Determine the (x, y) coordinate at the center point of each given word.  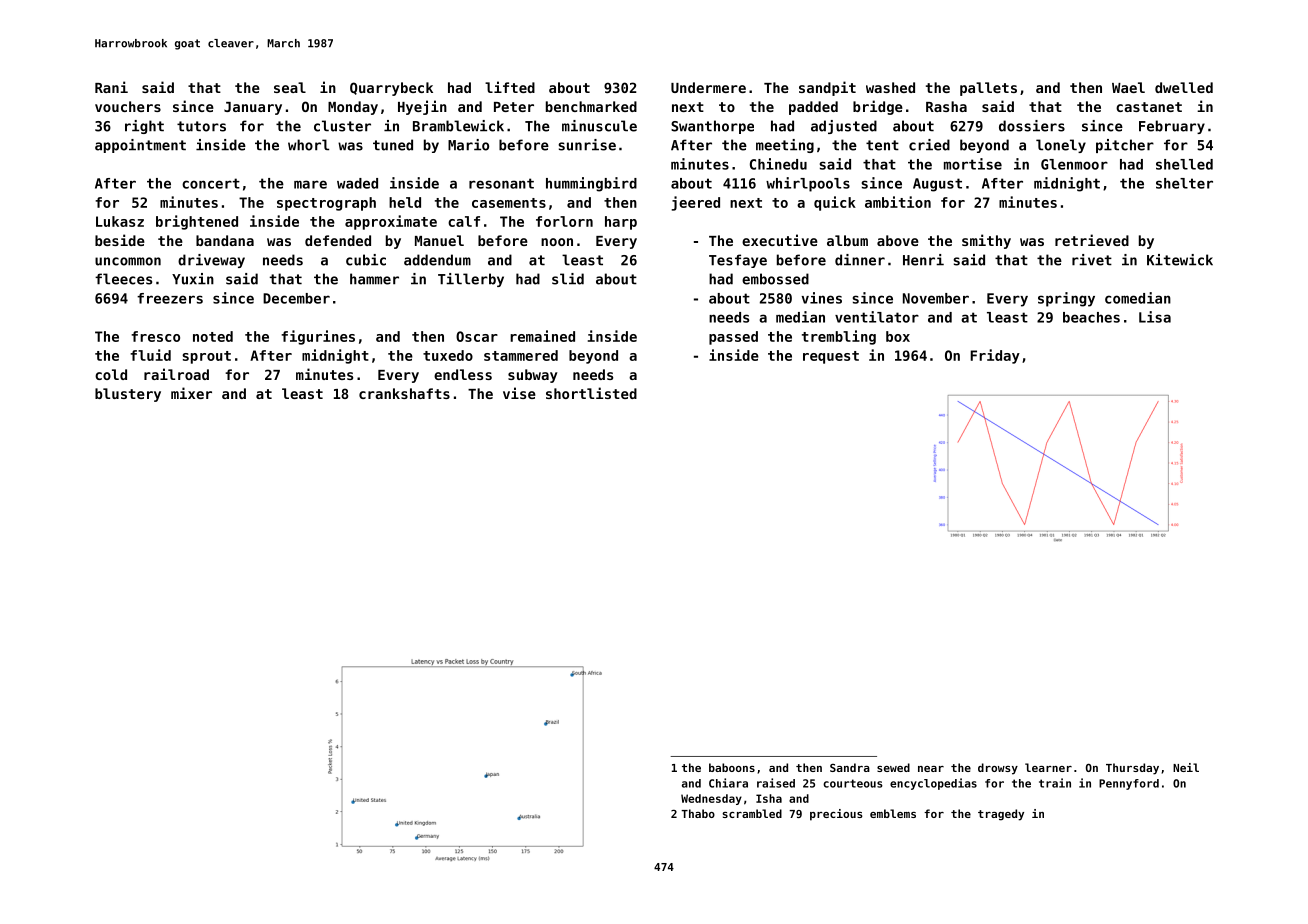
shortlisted (591, 393)
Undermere (708, 87)
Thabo (698, 813)
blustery (128, 395)
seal (290, 87)
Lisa (1155, 317)
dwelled (1184, 87)
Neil (1186, 767)
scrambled (752, 813)
